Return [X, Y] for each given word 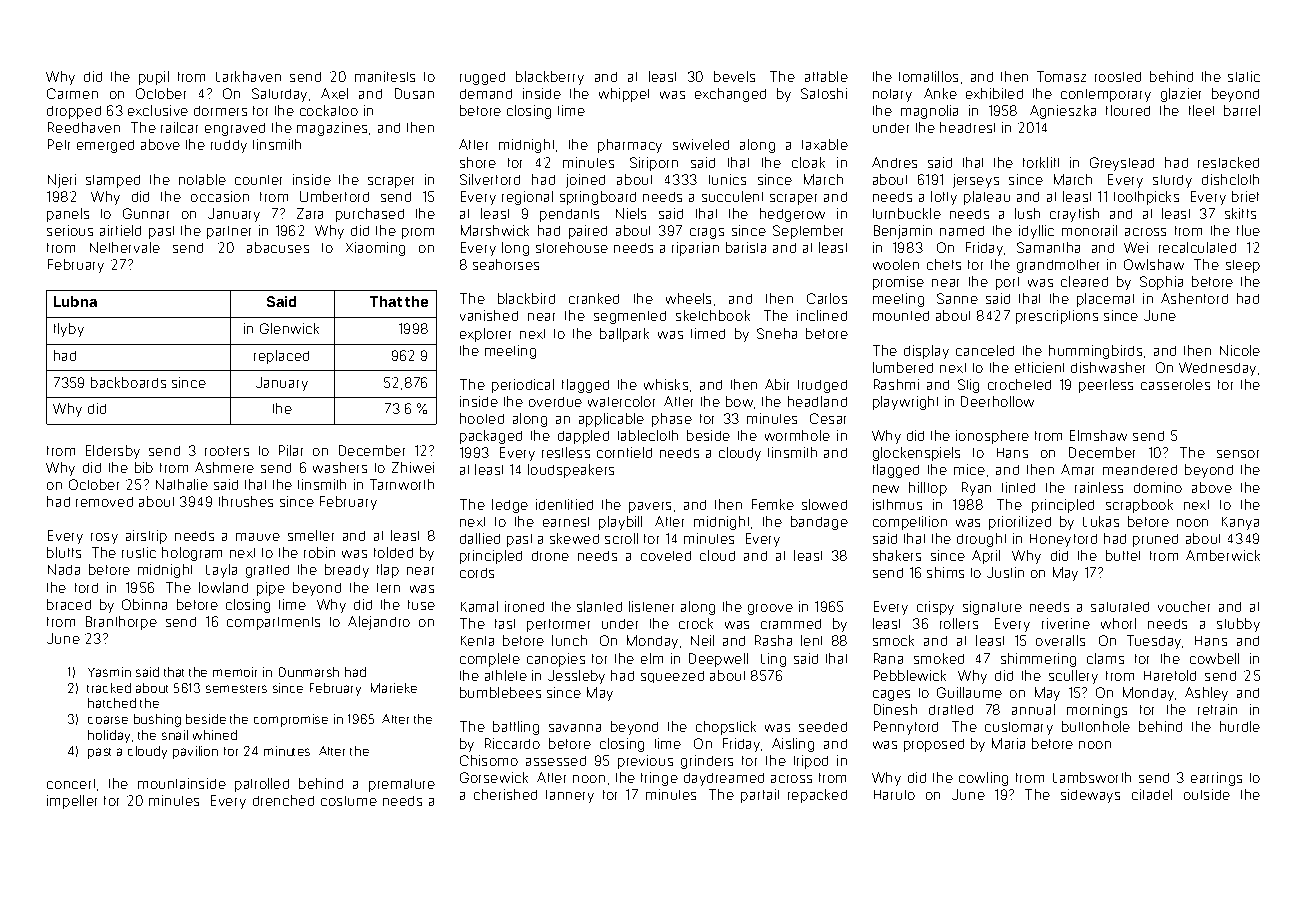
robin [319, 552]
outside [1207, 794]
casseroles [1175, 384]
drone [550, 556]
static [1244, 76]
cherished [505, 794]
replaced [281, 357]
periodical [523, 386]
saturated [1120, 607]
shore [478, 162]
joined [585, 181]
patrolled [262, 785]
